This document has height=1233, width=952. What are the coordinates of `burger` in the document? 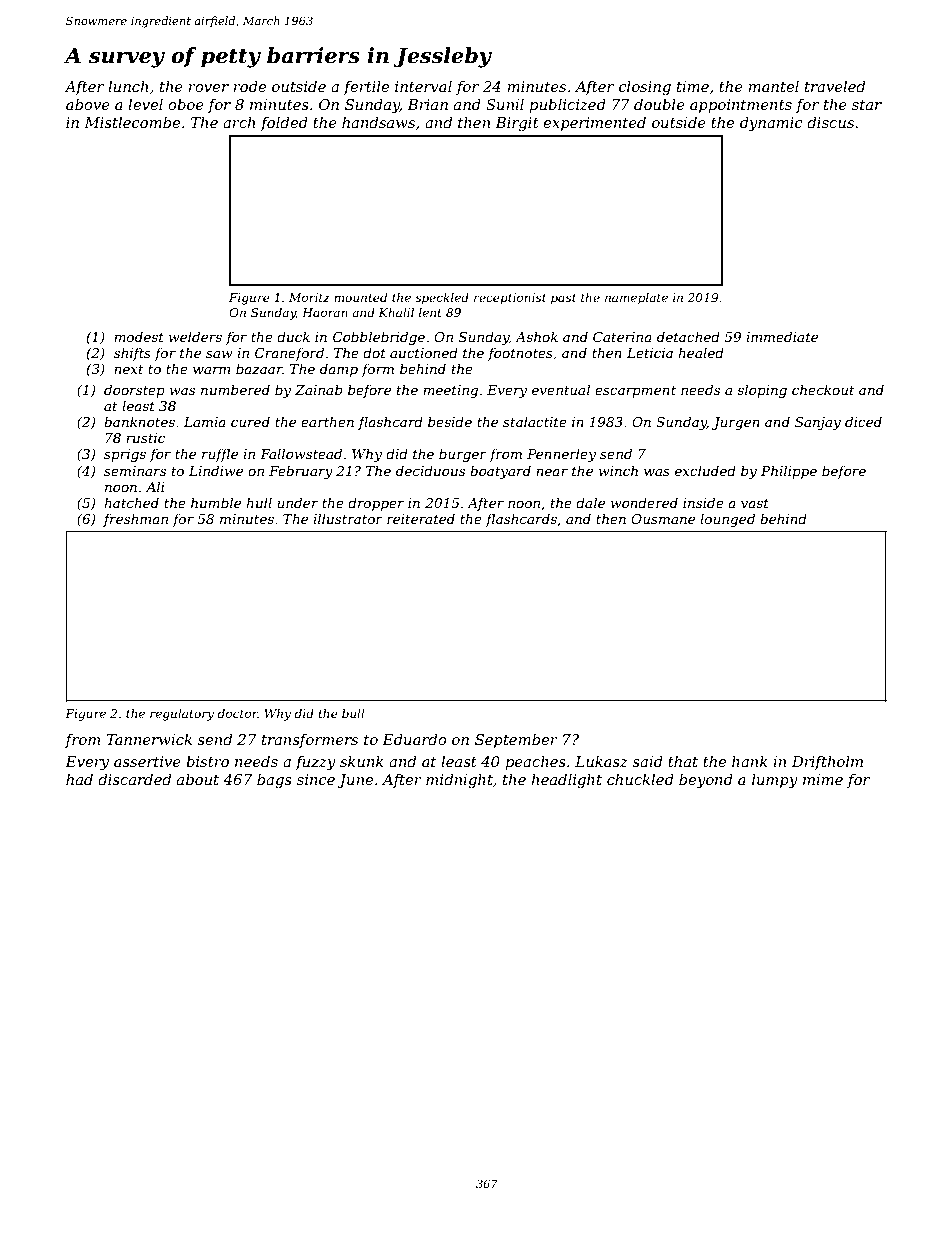 It's located at (463, 455).
